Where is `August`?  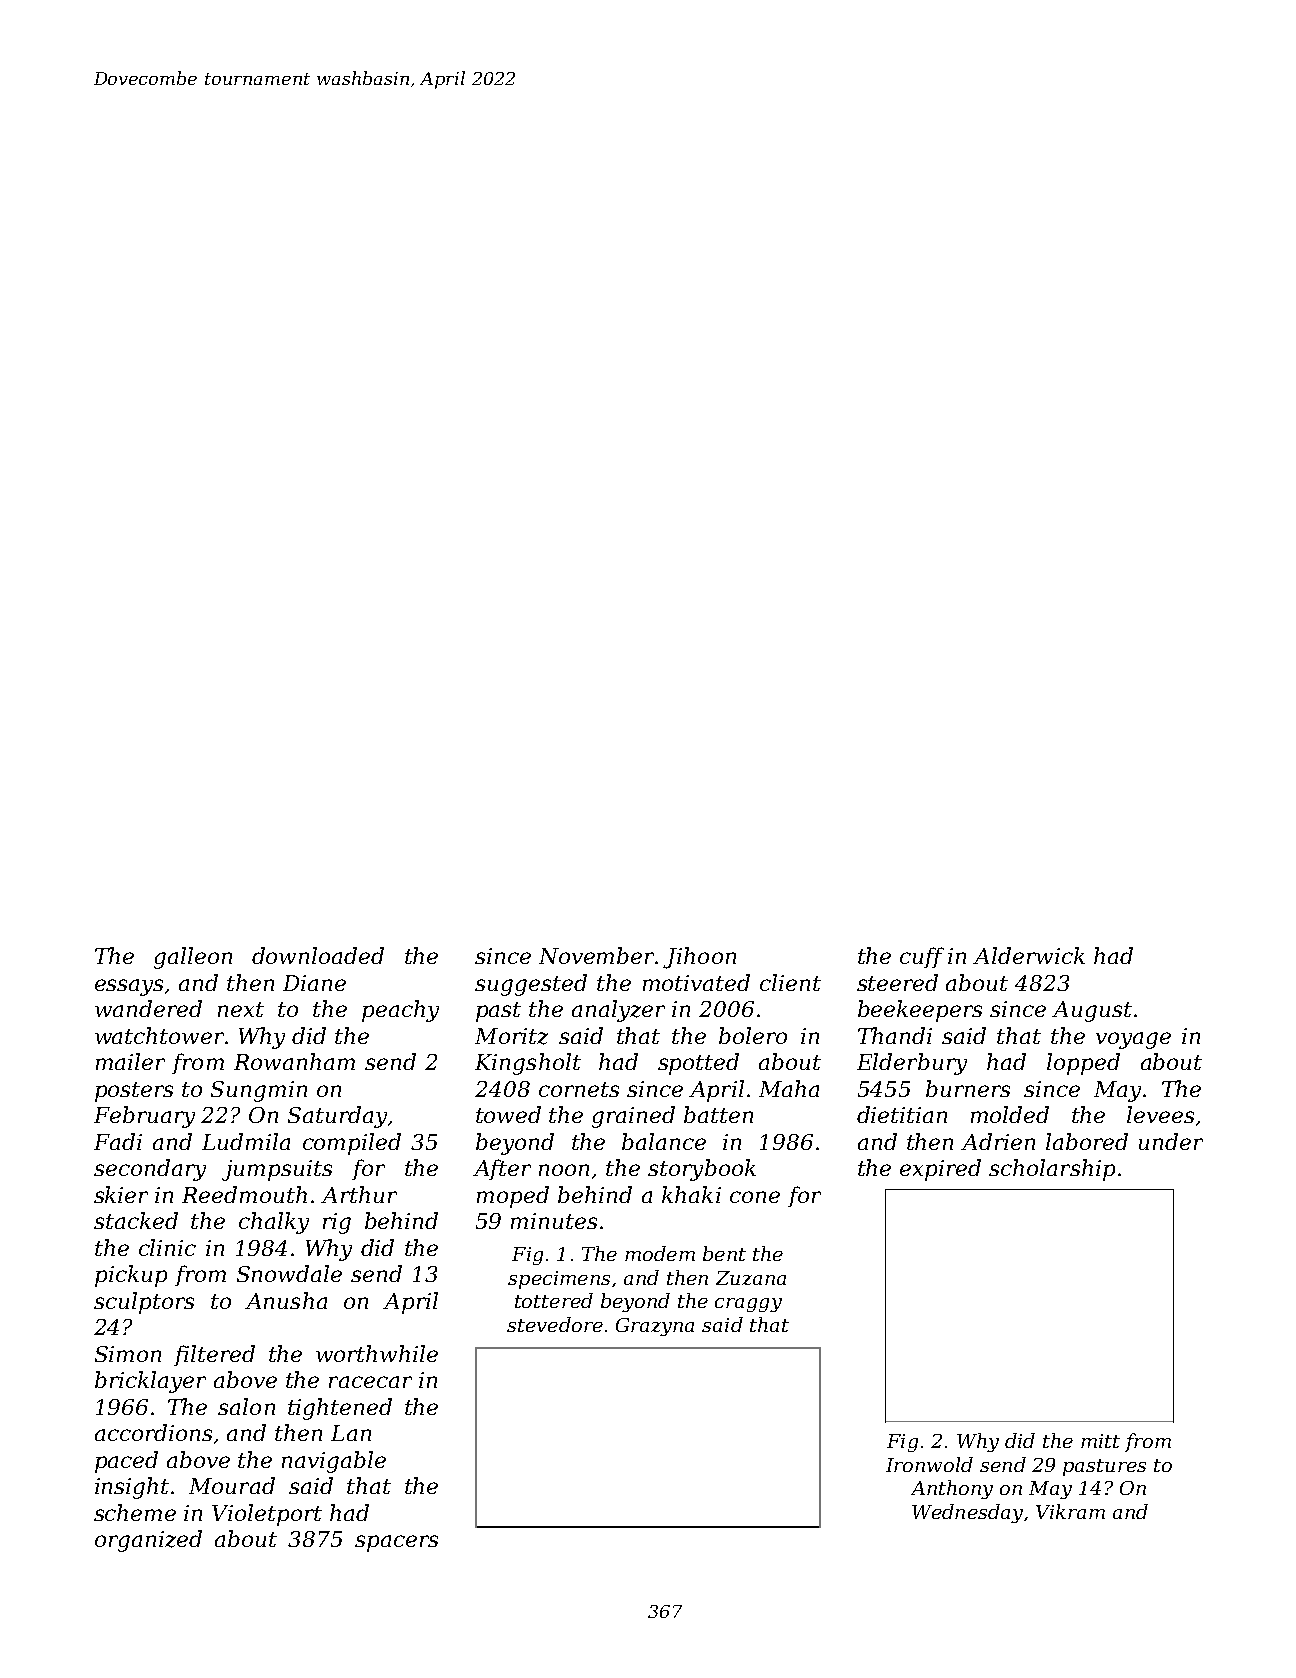 August is located at coordinates (1092, 1011).
